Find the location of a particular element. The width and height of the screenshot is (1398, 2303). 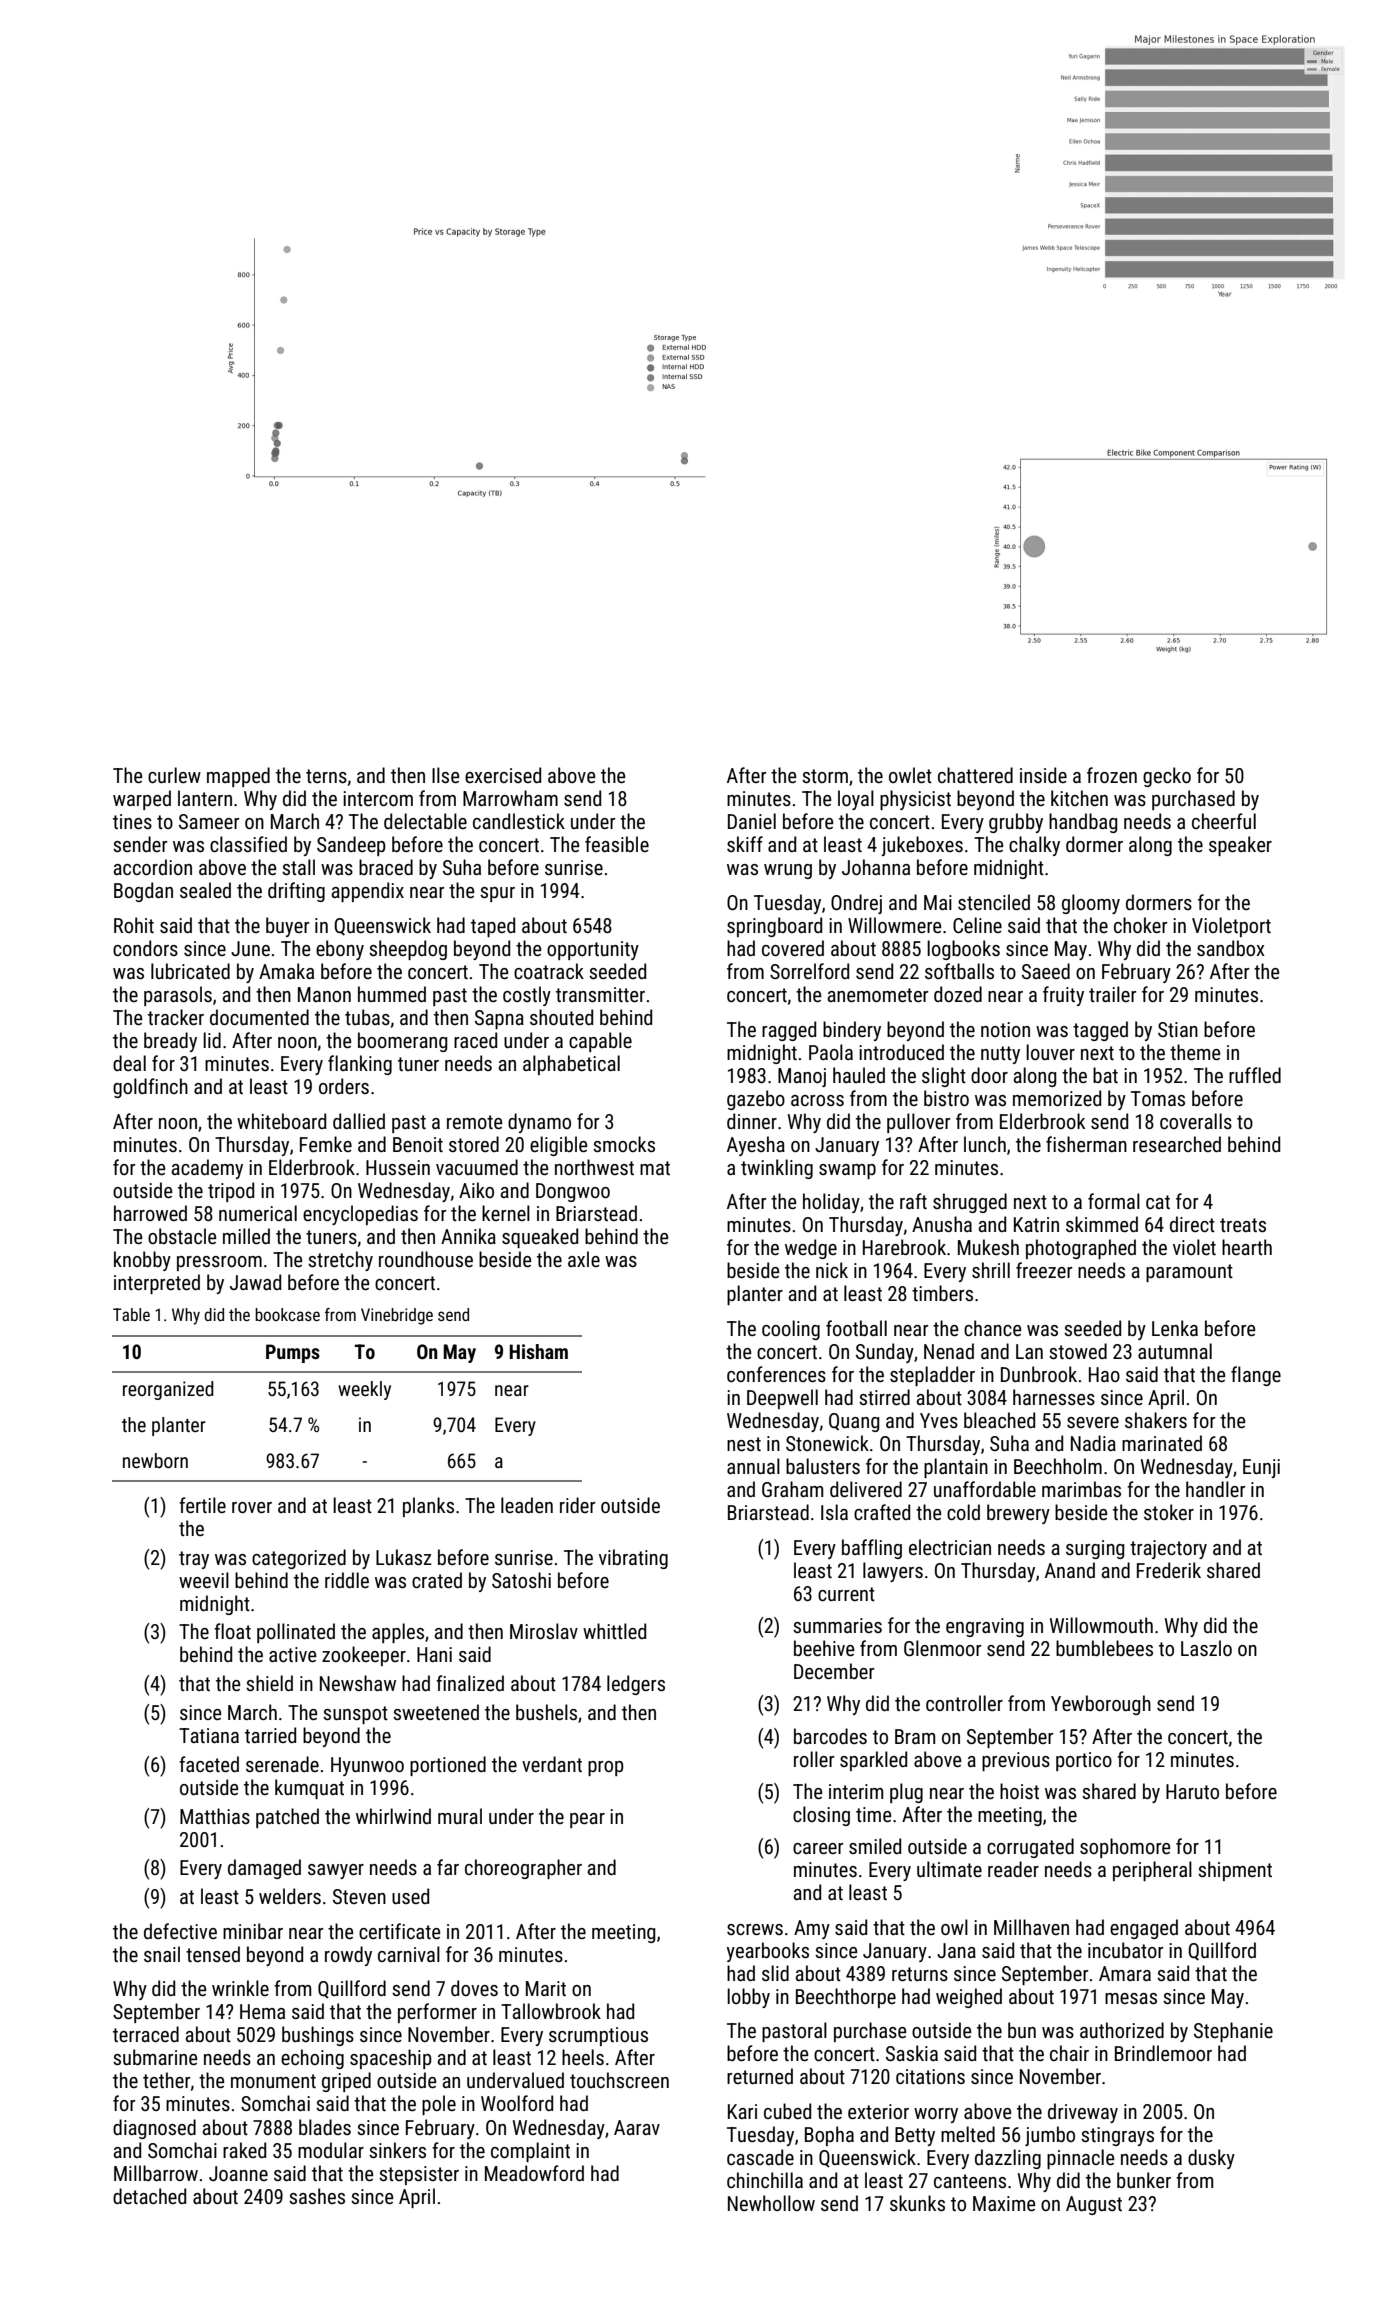

whittled is located at coordinates (614, 1631).
